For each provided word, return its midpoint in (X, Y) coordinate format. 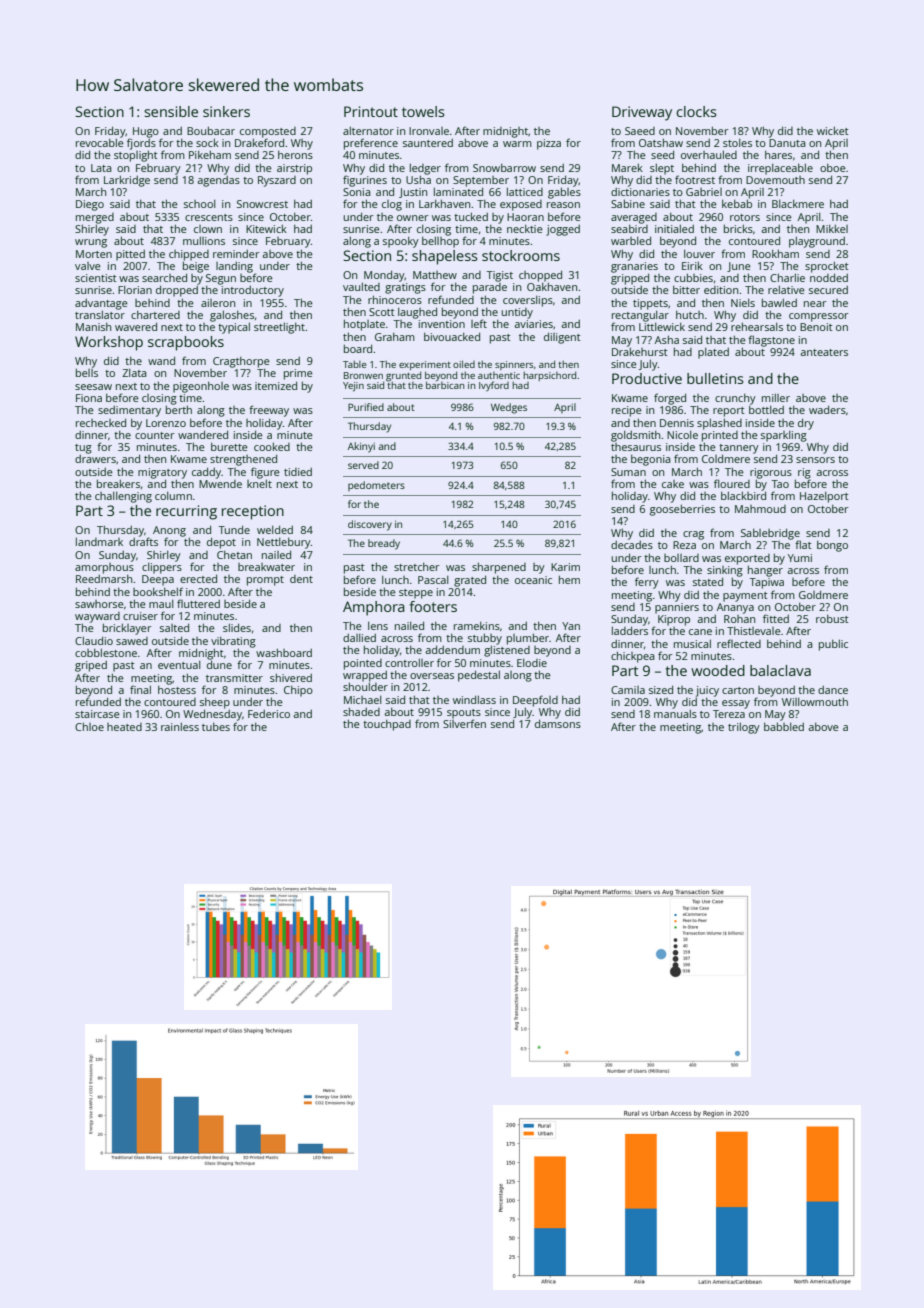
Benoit (816, 327)
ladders (630, 631)
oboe (833, 168)
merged (95, 218)
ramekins (477, 626)
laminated (458, 192)
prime (298, 374)
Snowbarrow (504, 168)
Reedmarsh (104, 579)
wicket (832, 131)
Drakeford (259, 142)
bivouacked (452, 337)
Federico (269, 714)
